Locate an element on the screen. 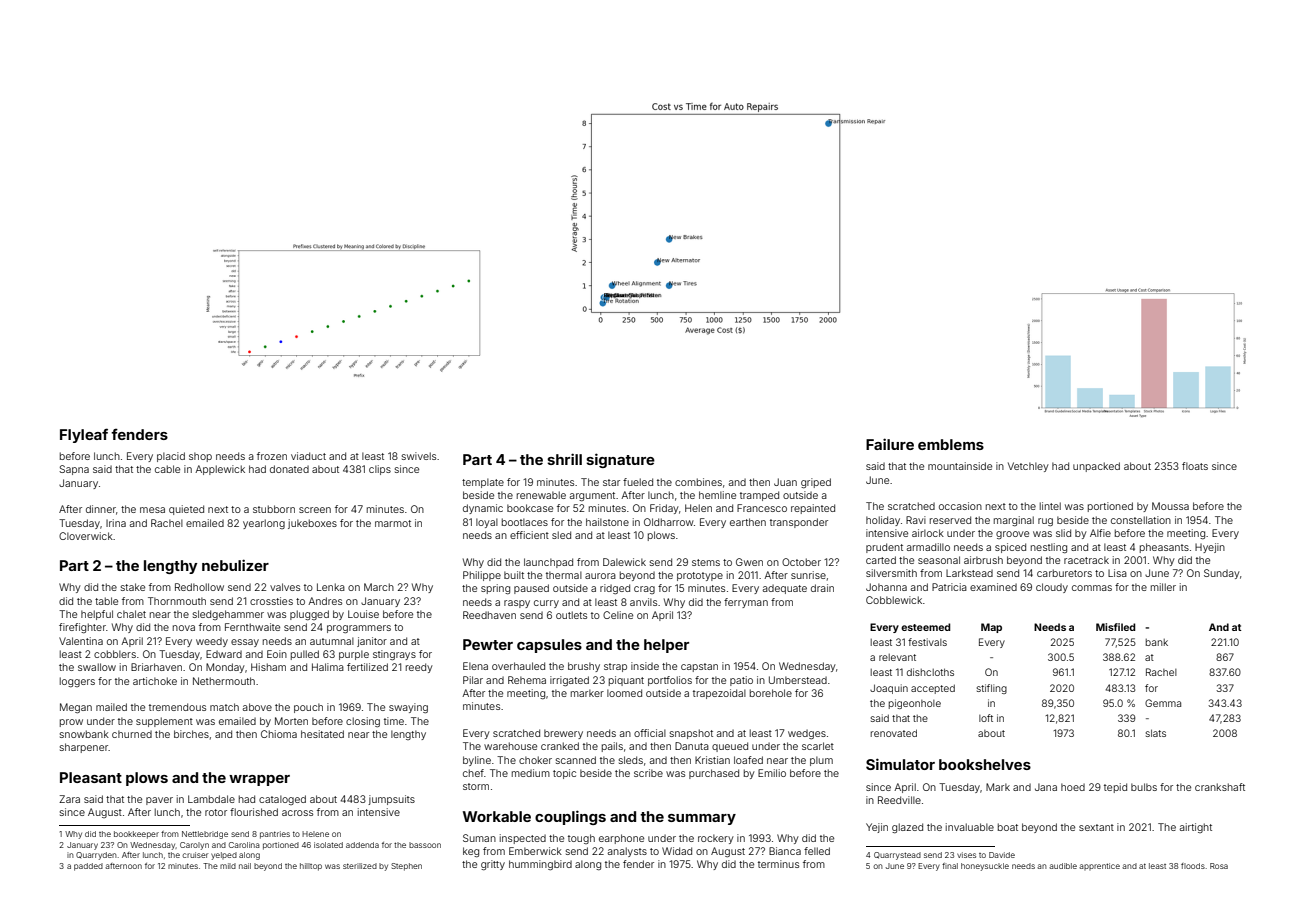 This screenshot has height=924, width=1308. Misfiled is located at coordinates (1115, 627).
